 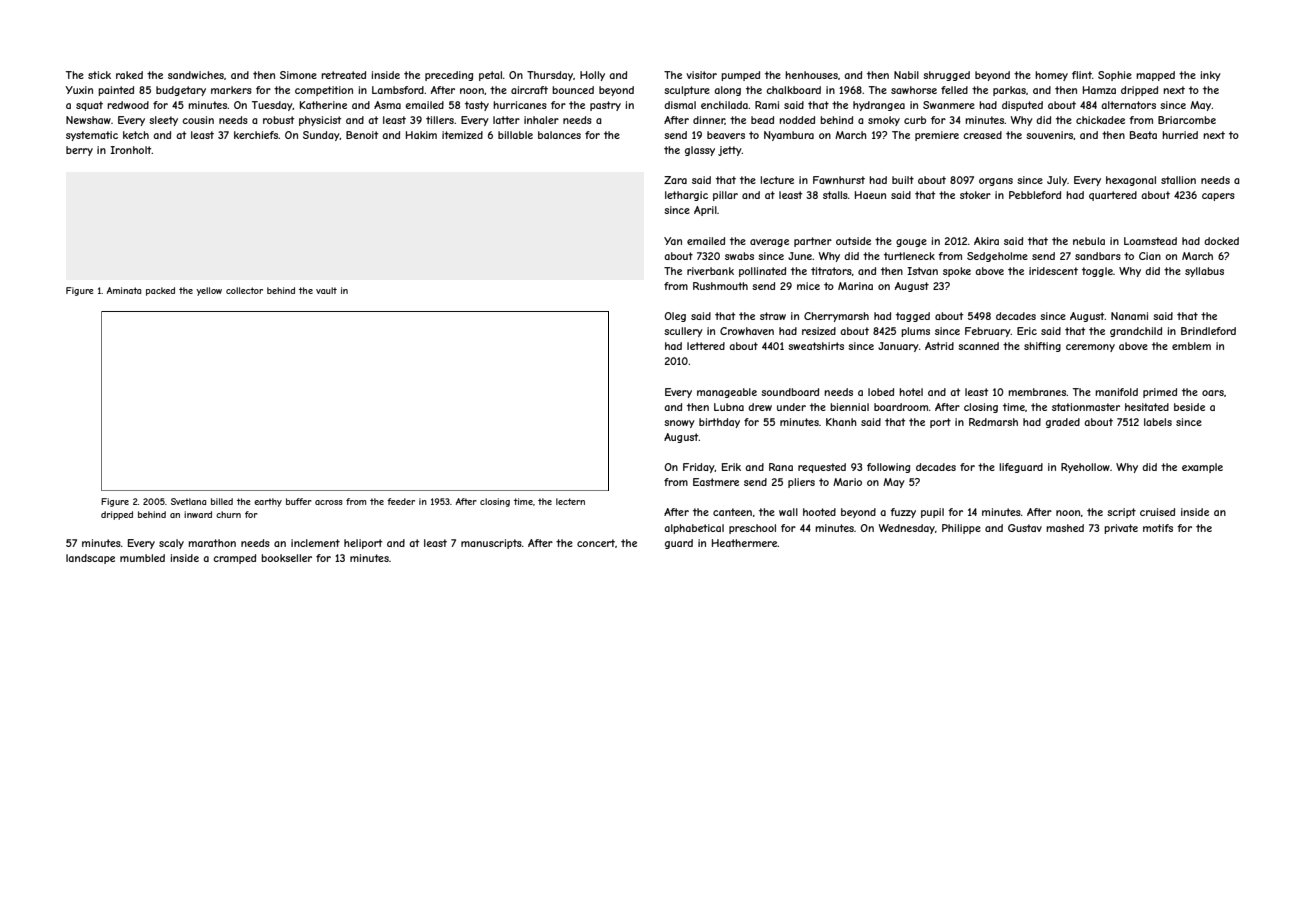 I want to click on inky, so click(x=1210, y=76).
